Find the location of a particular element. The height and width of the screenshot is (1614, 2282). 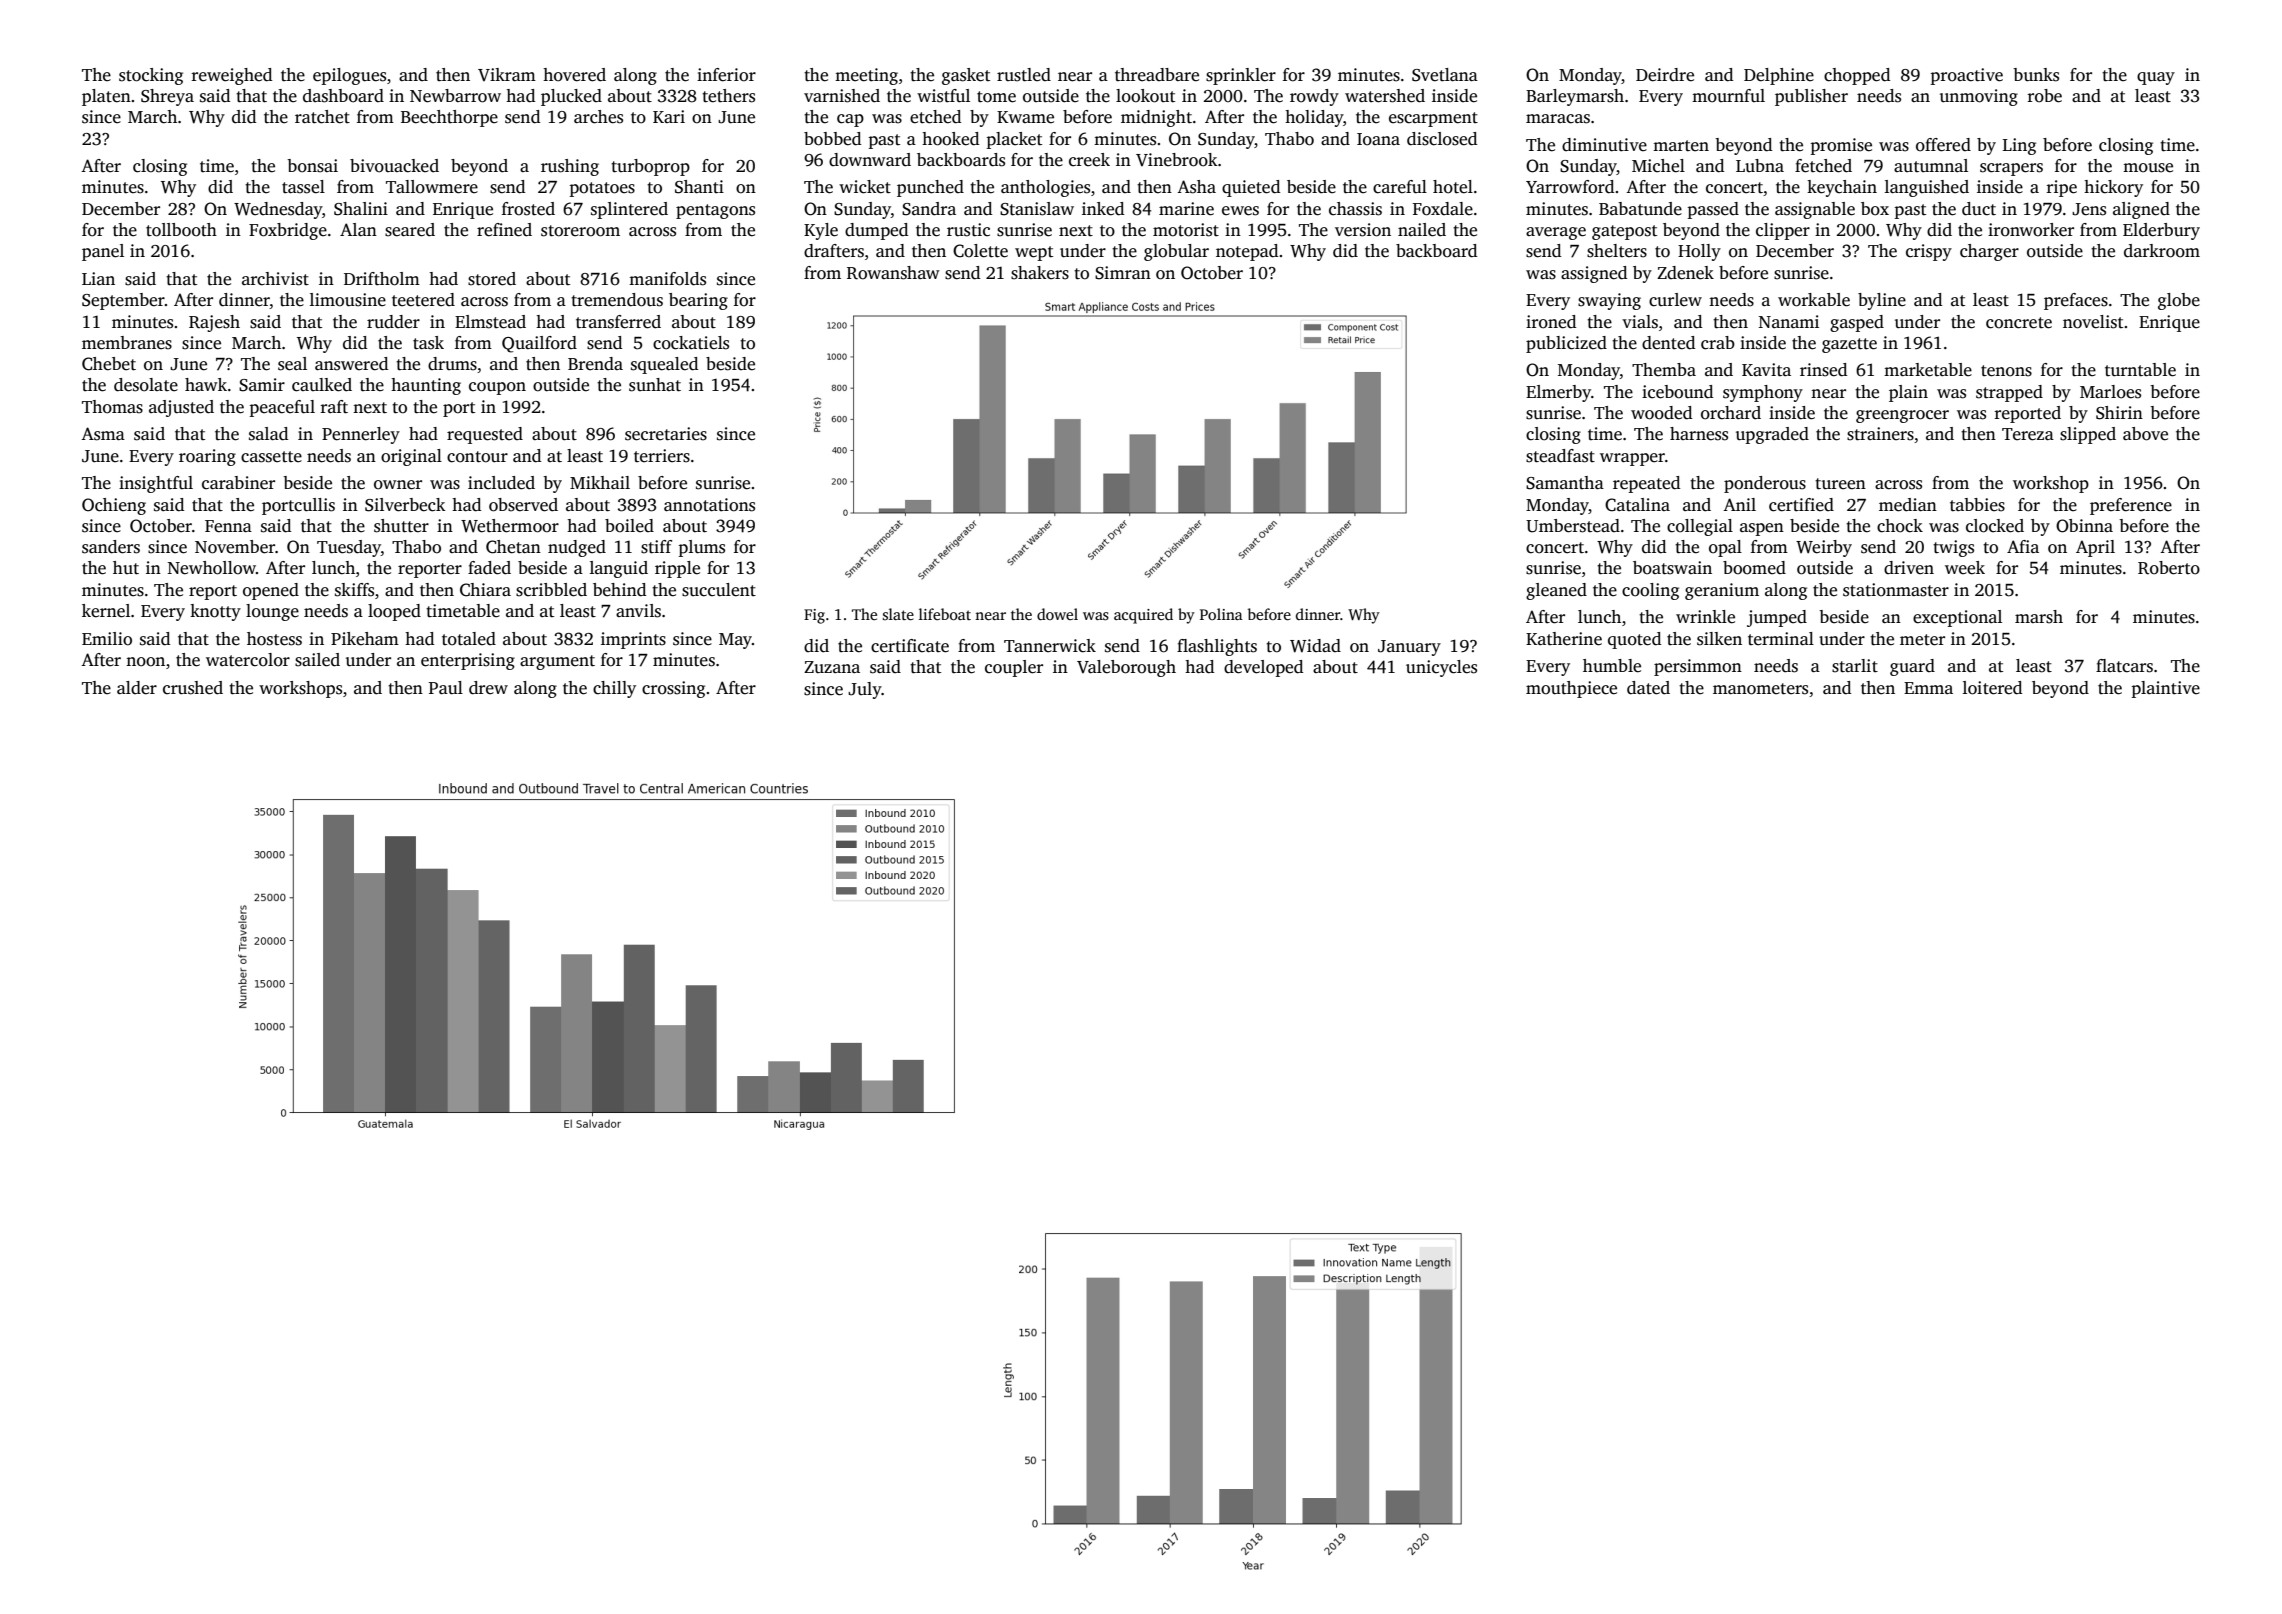

Deirdre is located at coordinates (1665, 75).
